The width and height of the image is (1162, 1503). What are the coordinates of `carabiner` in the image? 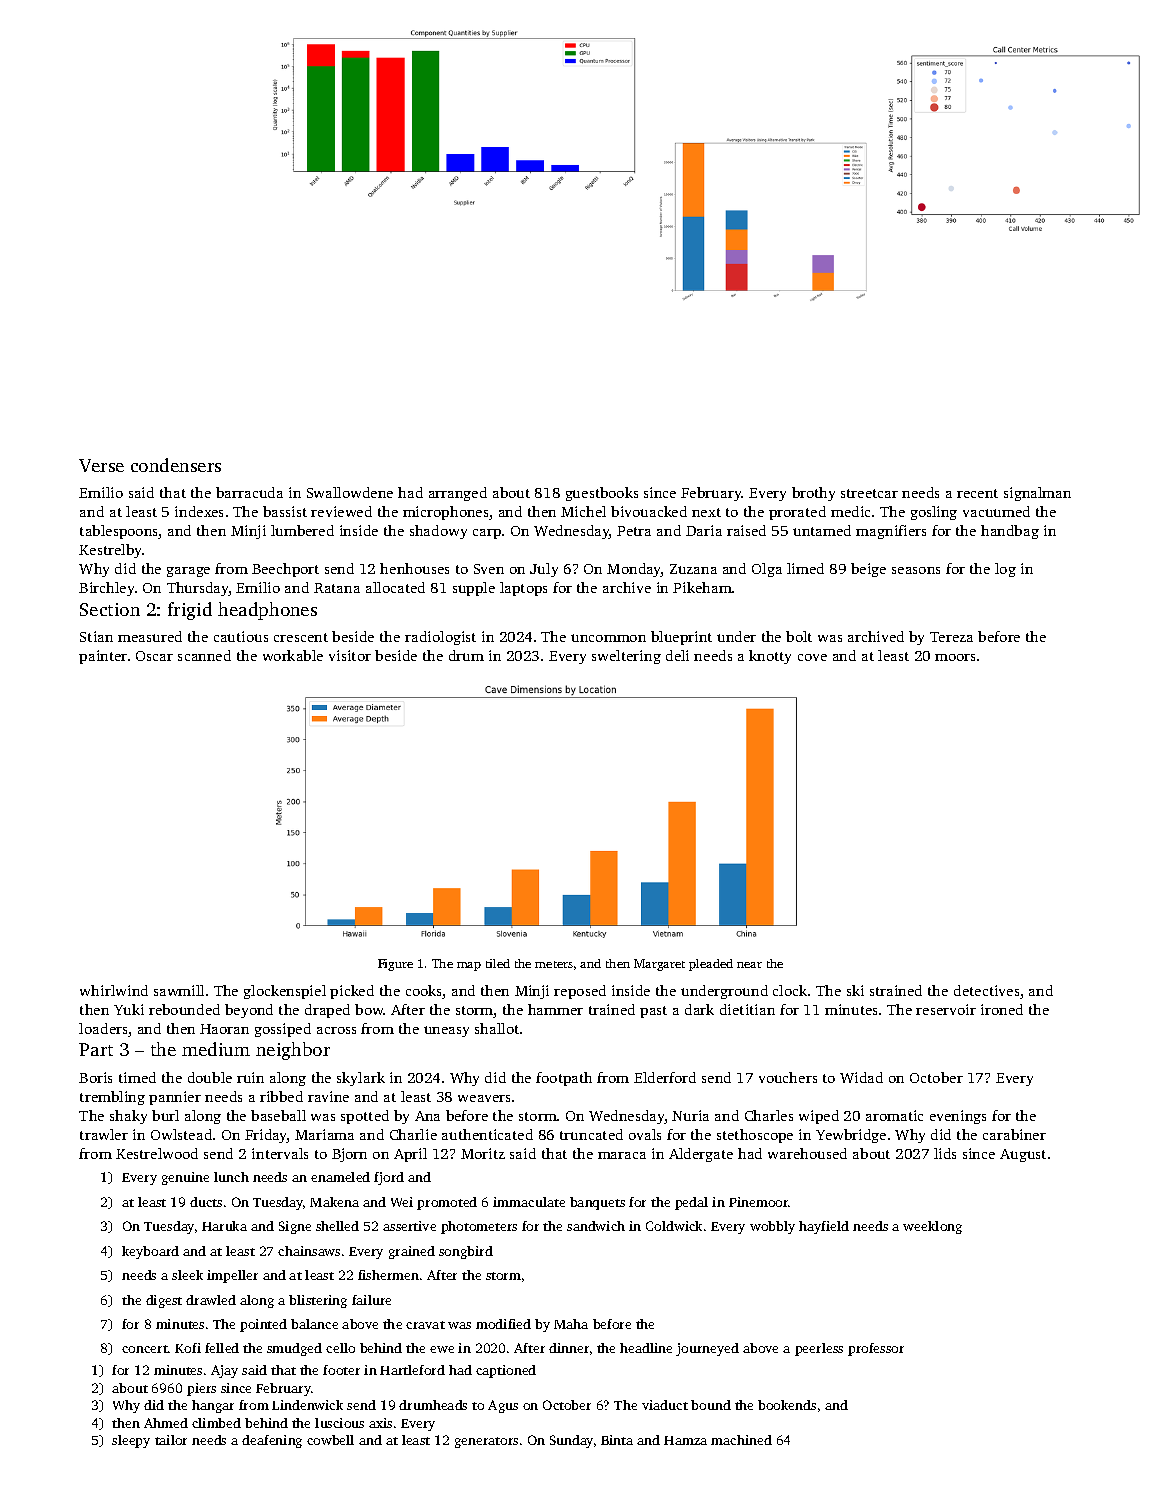 It's located at (1014, 1134).
